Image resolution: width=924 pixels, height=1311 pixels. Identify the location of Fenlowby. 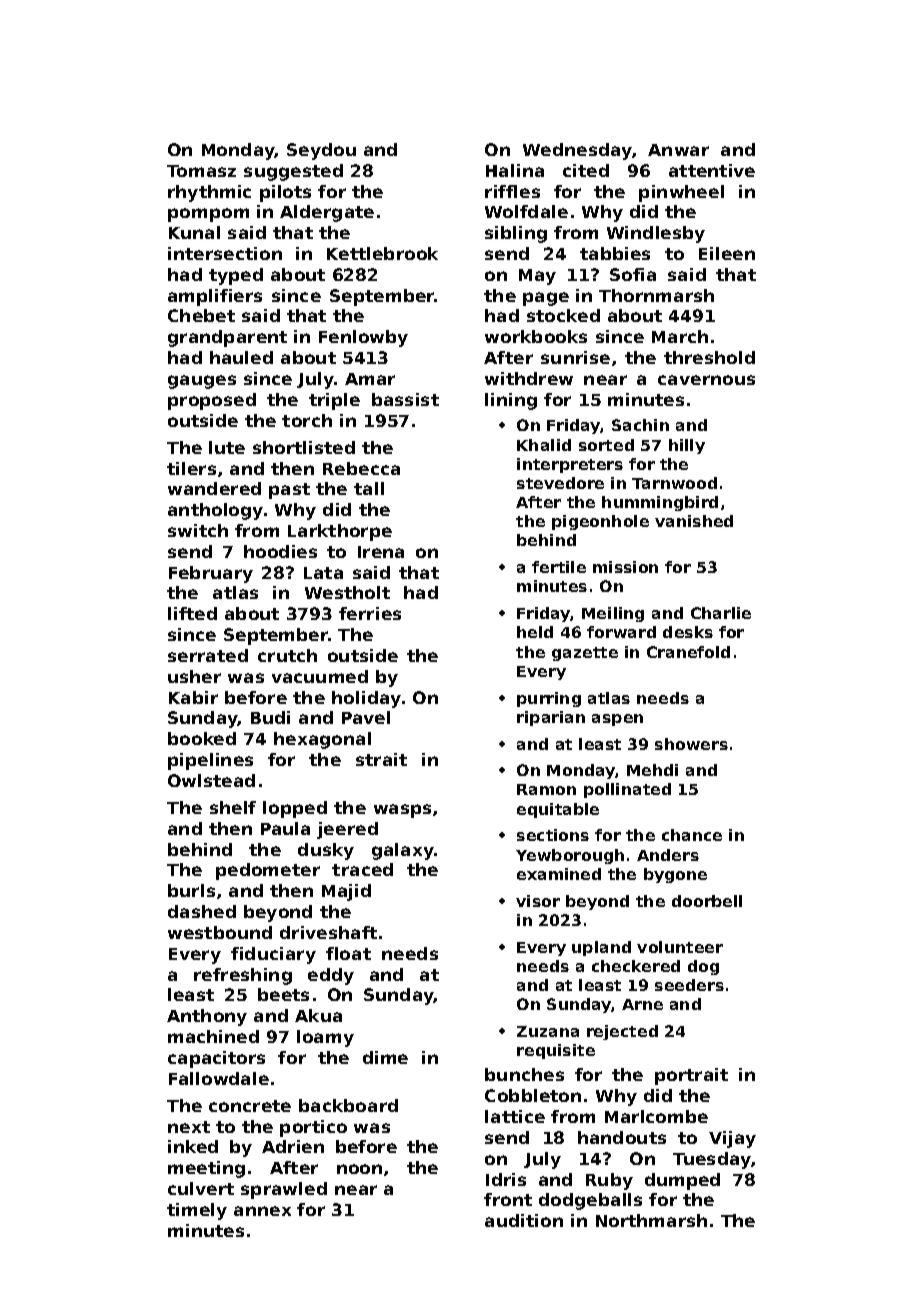
(363, 338).
